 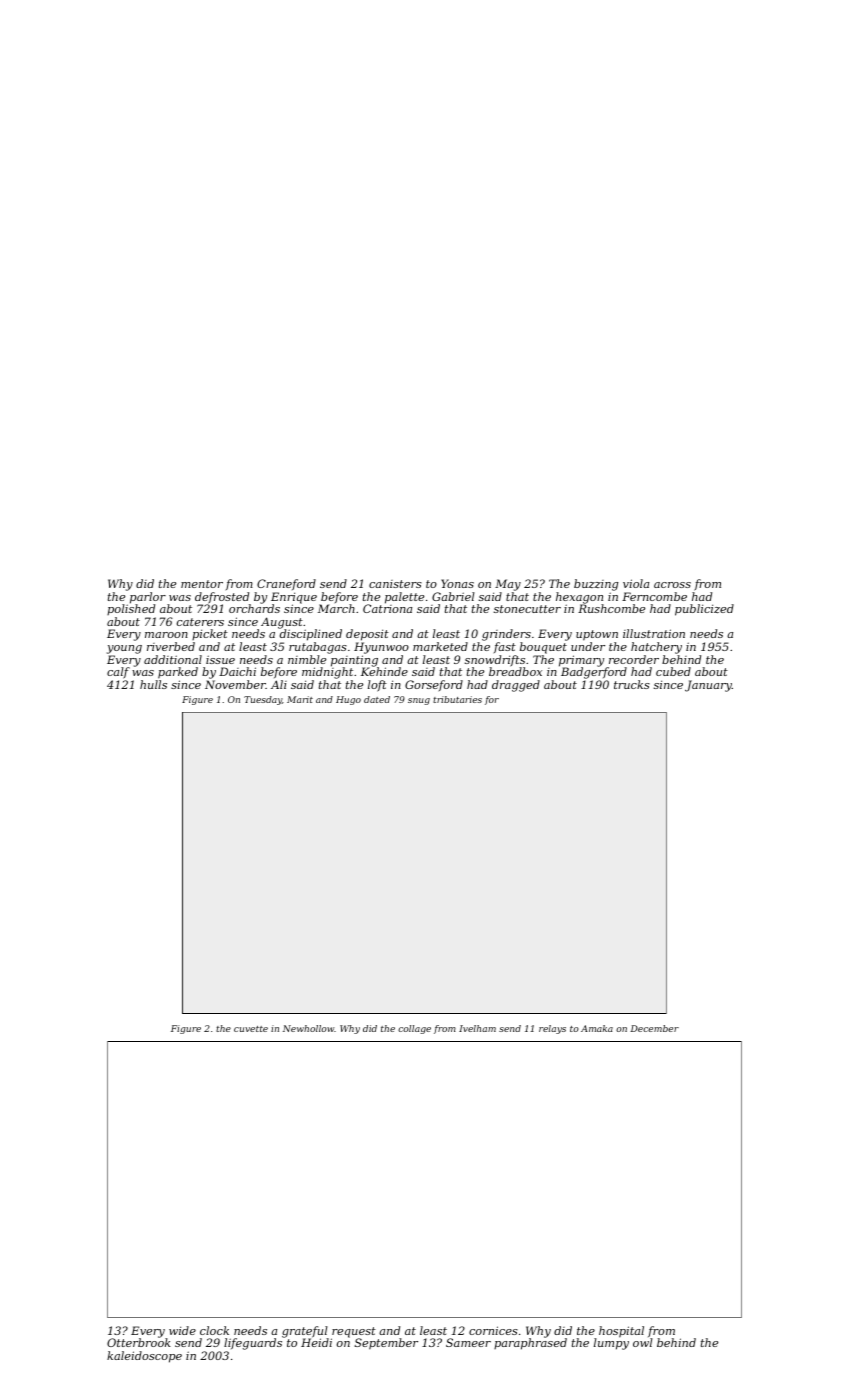 I want to click on kaleidoscope, so click(x=144, y=1357).
